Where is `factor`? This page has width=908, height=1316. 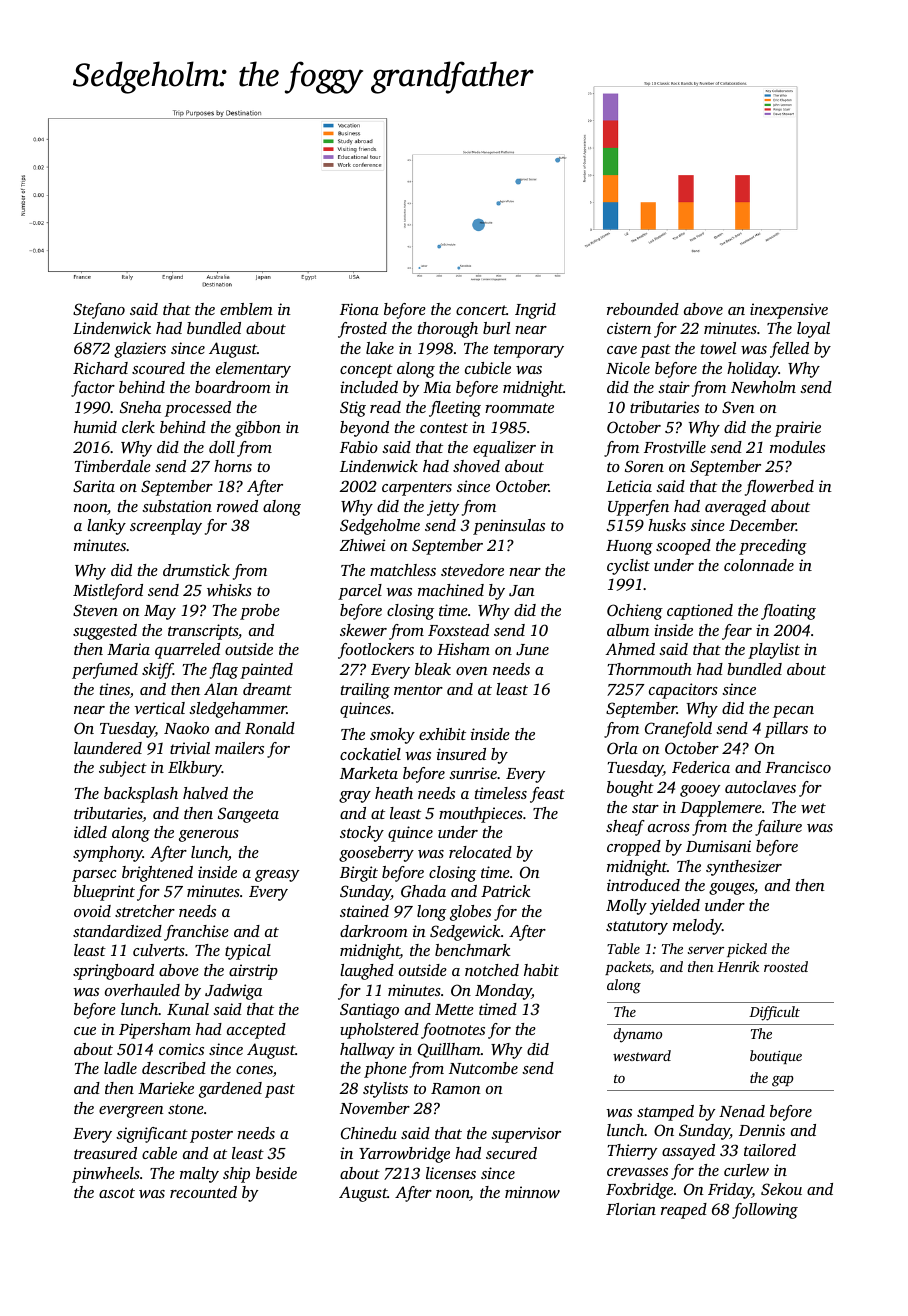
factor is located at coordinates (93, 389).
